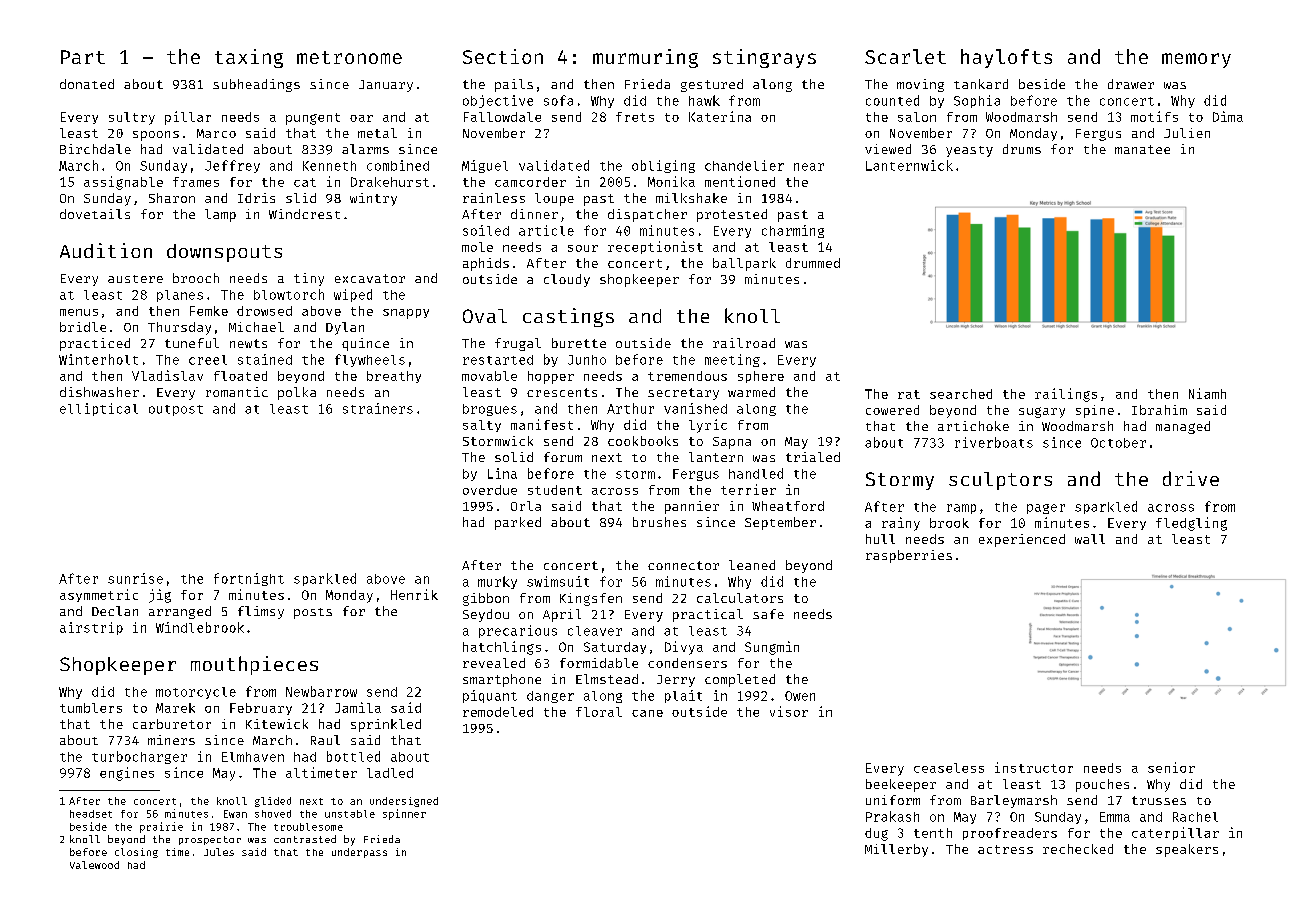  What do you see at coordinates (793, 231) in the page?
I see `charming` at bounding box center [793, 231].
